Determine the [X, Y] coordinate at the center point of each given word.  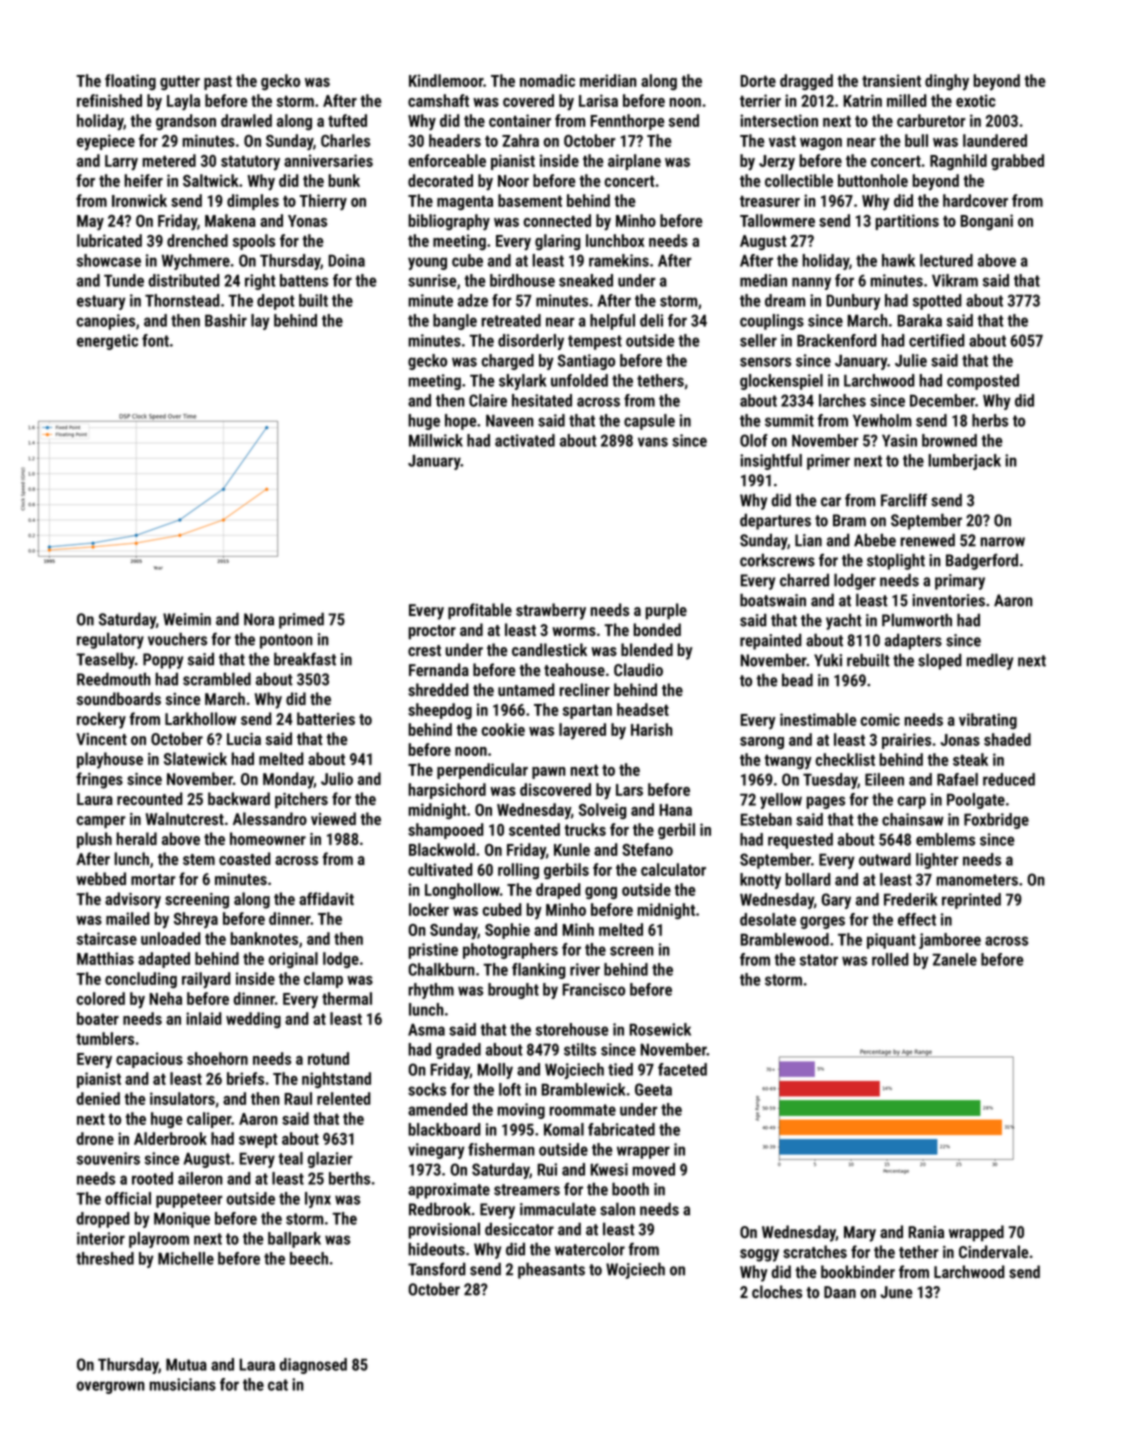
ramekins [619, 260]
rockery [101, 720]
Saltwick [211, 180]
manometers [977, 880]
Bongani [986, 222]
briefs [245, 1078]
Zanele [954, 959]
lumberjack [964, 462]
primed [301, 620]
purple [666, 611]
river [585, 969]
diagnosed [313, 1366]
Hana [675, 810]
